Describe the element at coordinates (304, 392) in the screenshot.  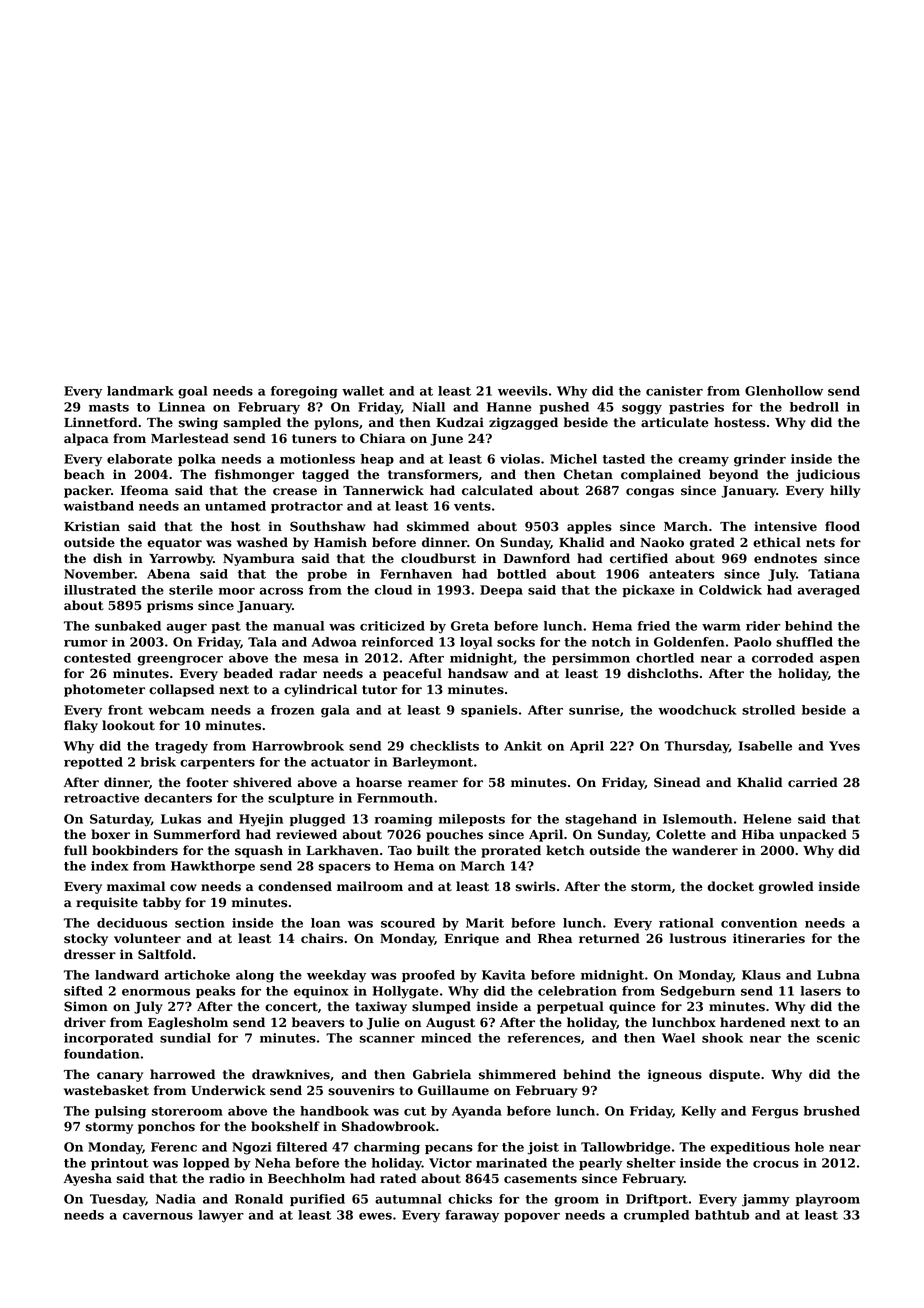
I see `foregoing` at that location.
